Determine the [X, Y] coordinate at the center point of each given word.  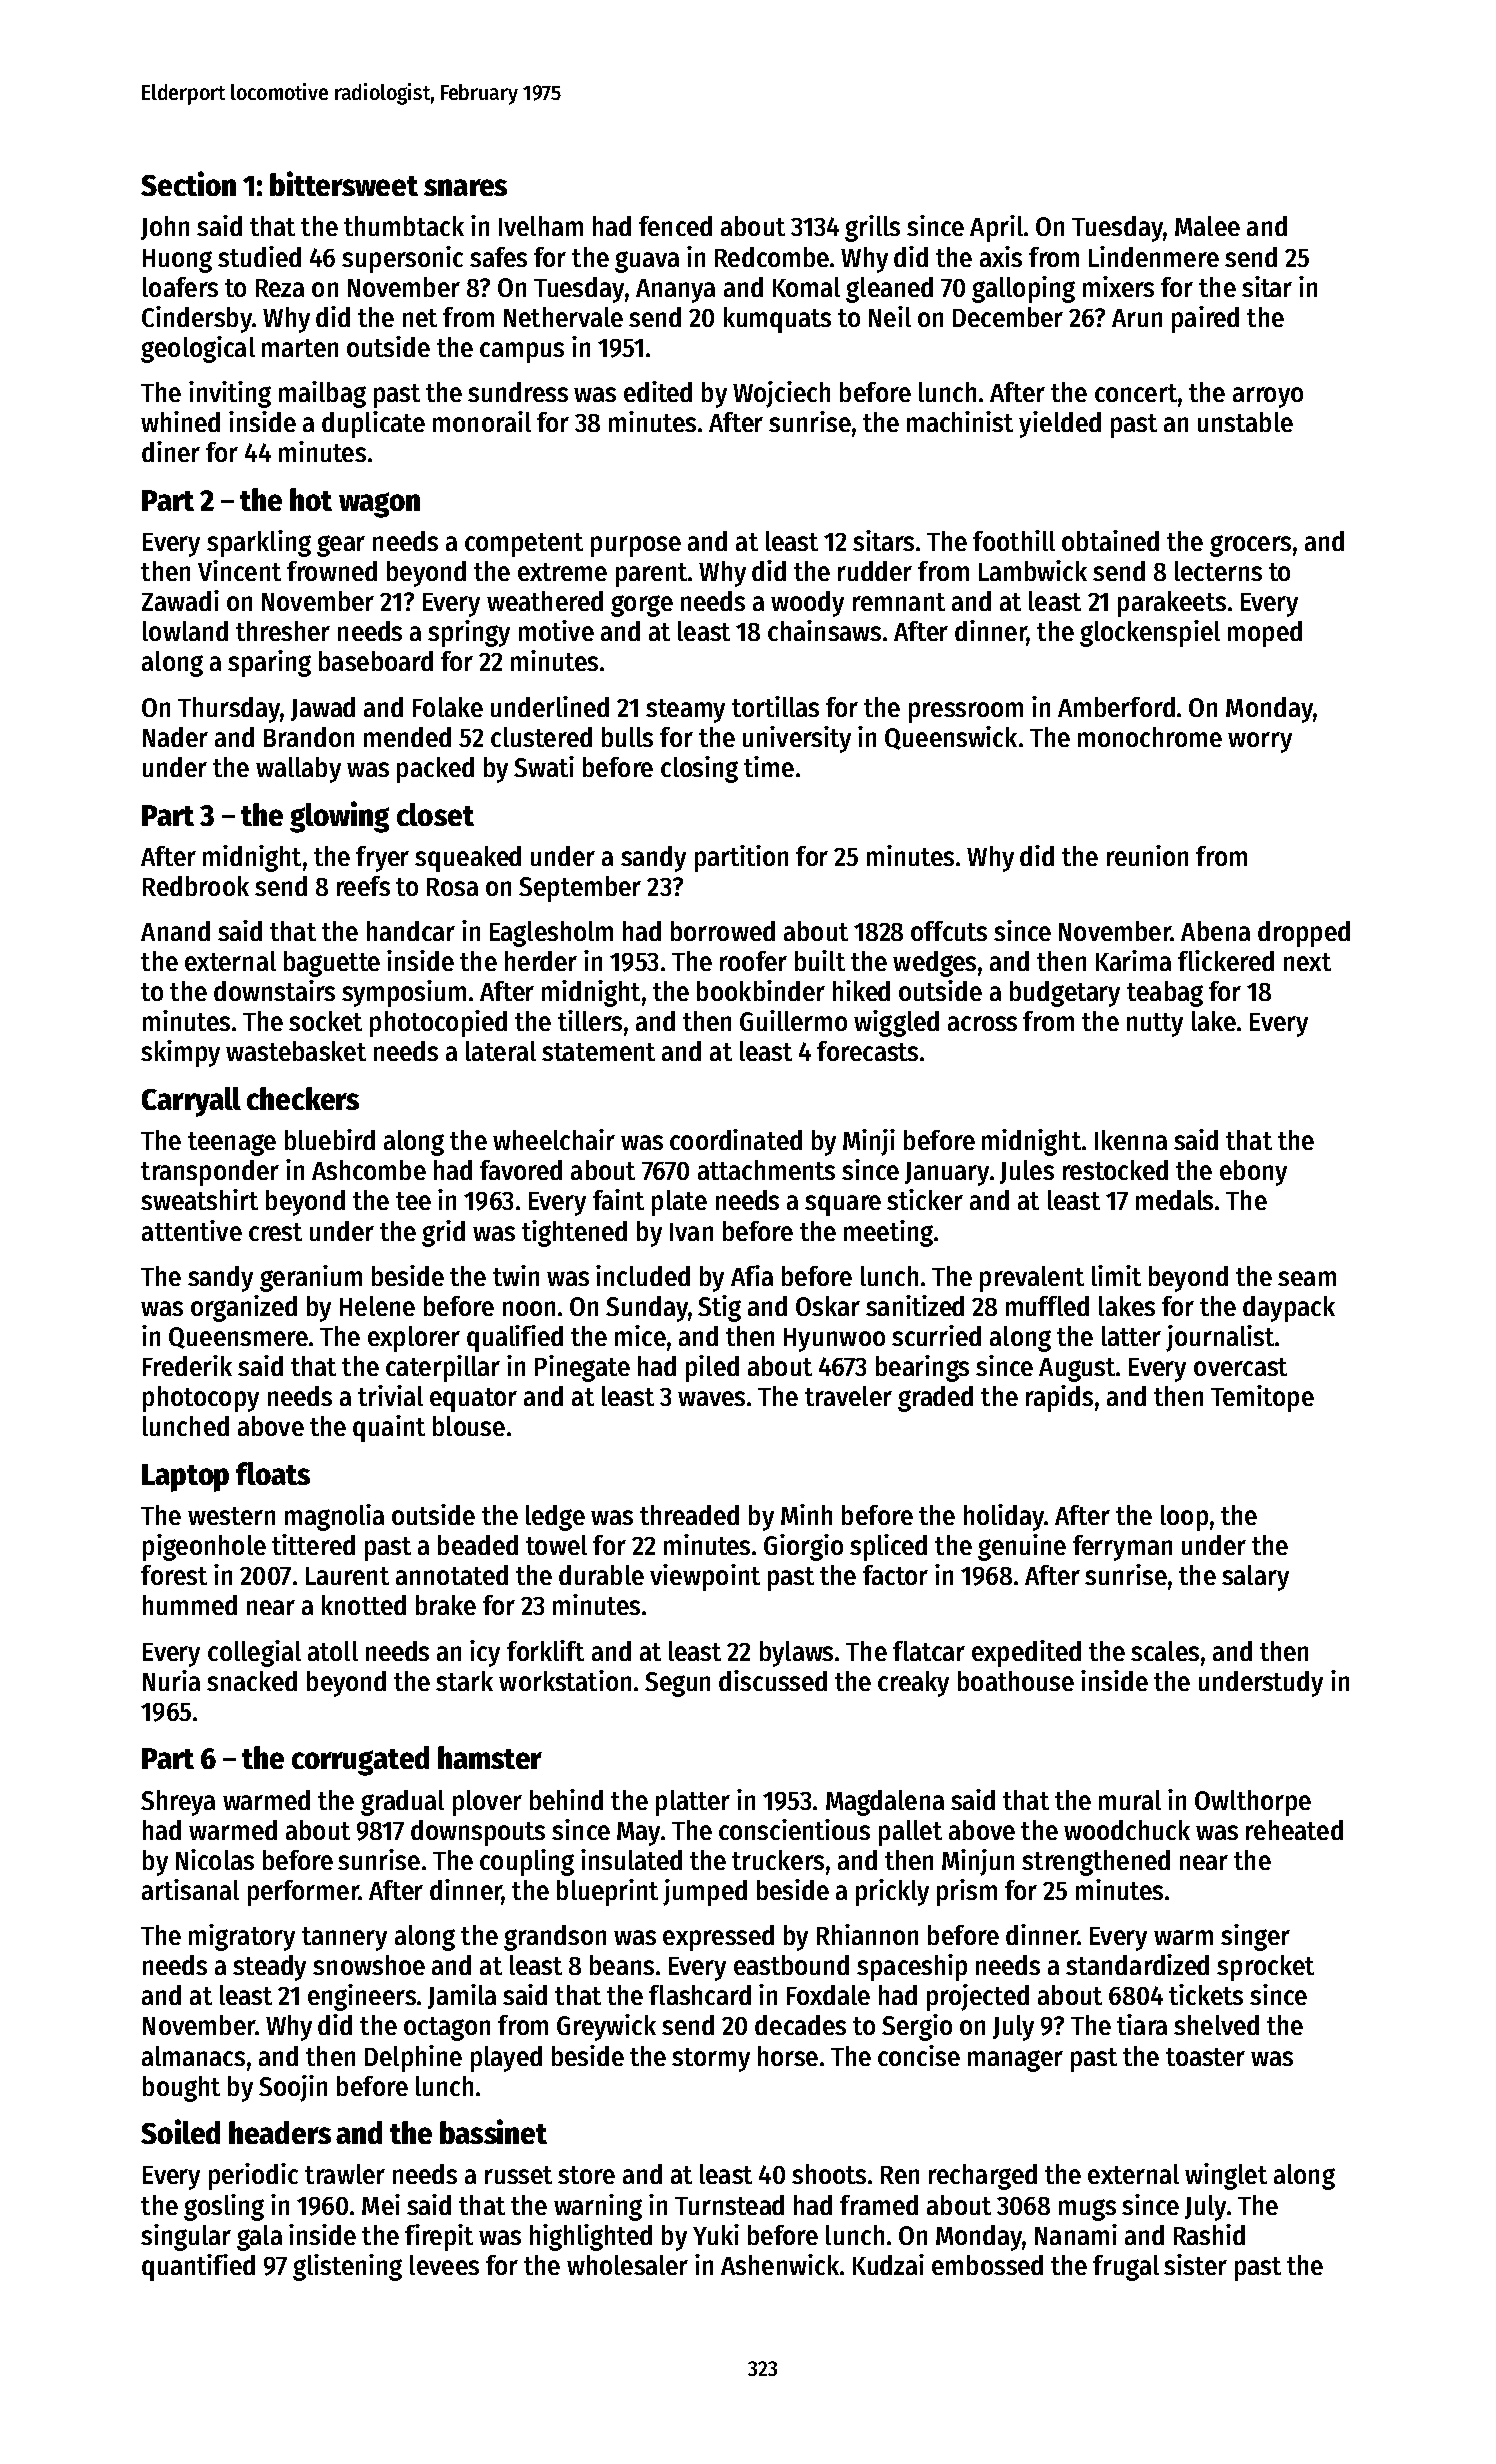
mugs [1087, 2210]
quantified [198, 2267]
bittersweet [344, 183]
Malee [1207, 226]
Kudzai [888, 2264]
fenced [675, 226]
